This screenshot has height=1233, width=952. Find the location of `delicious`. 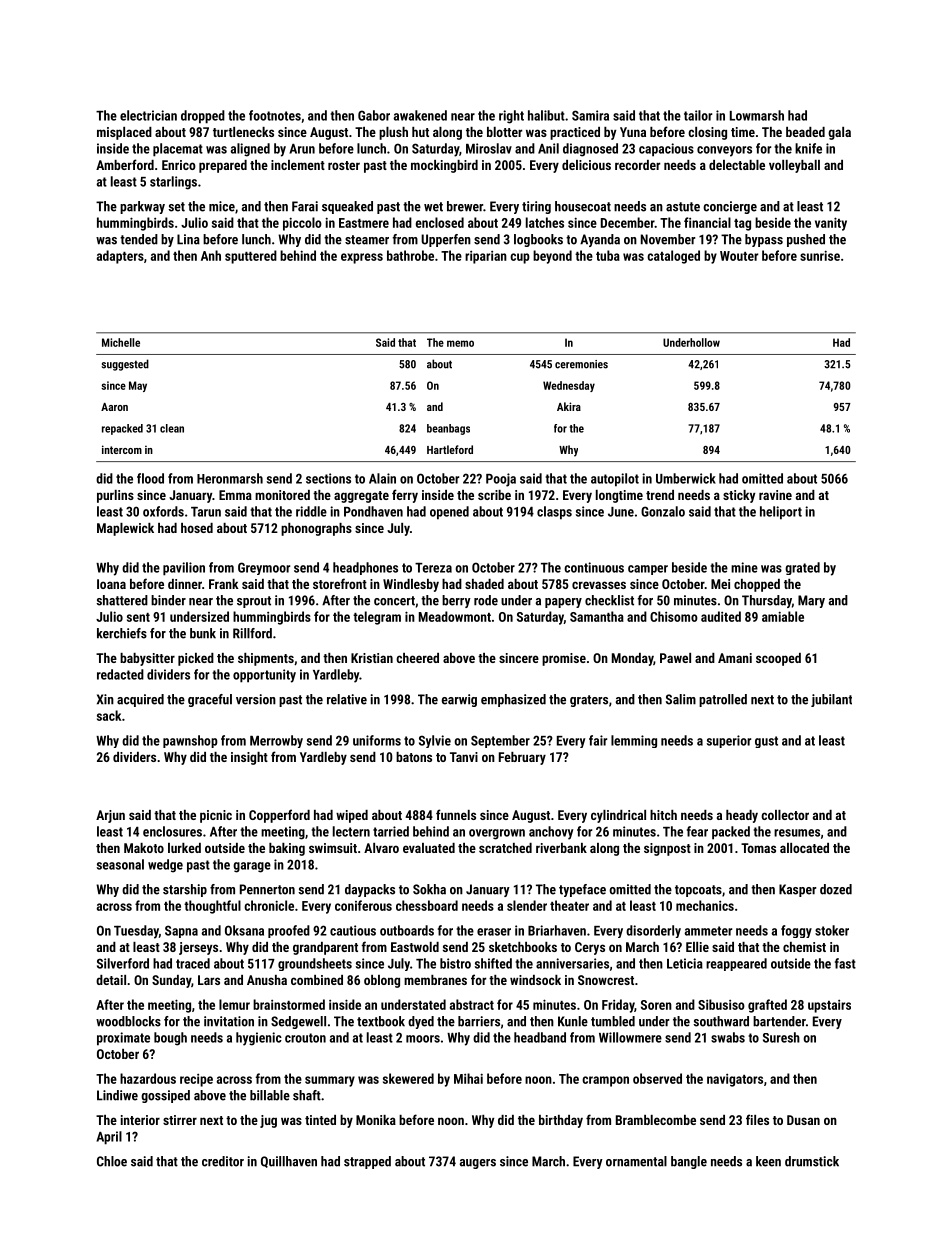

delicious is located at coordinates (586, 165).
